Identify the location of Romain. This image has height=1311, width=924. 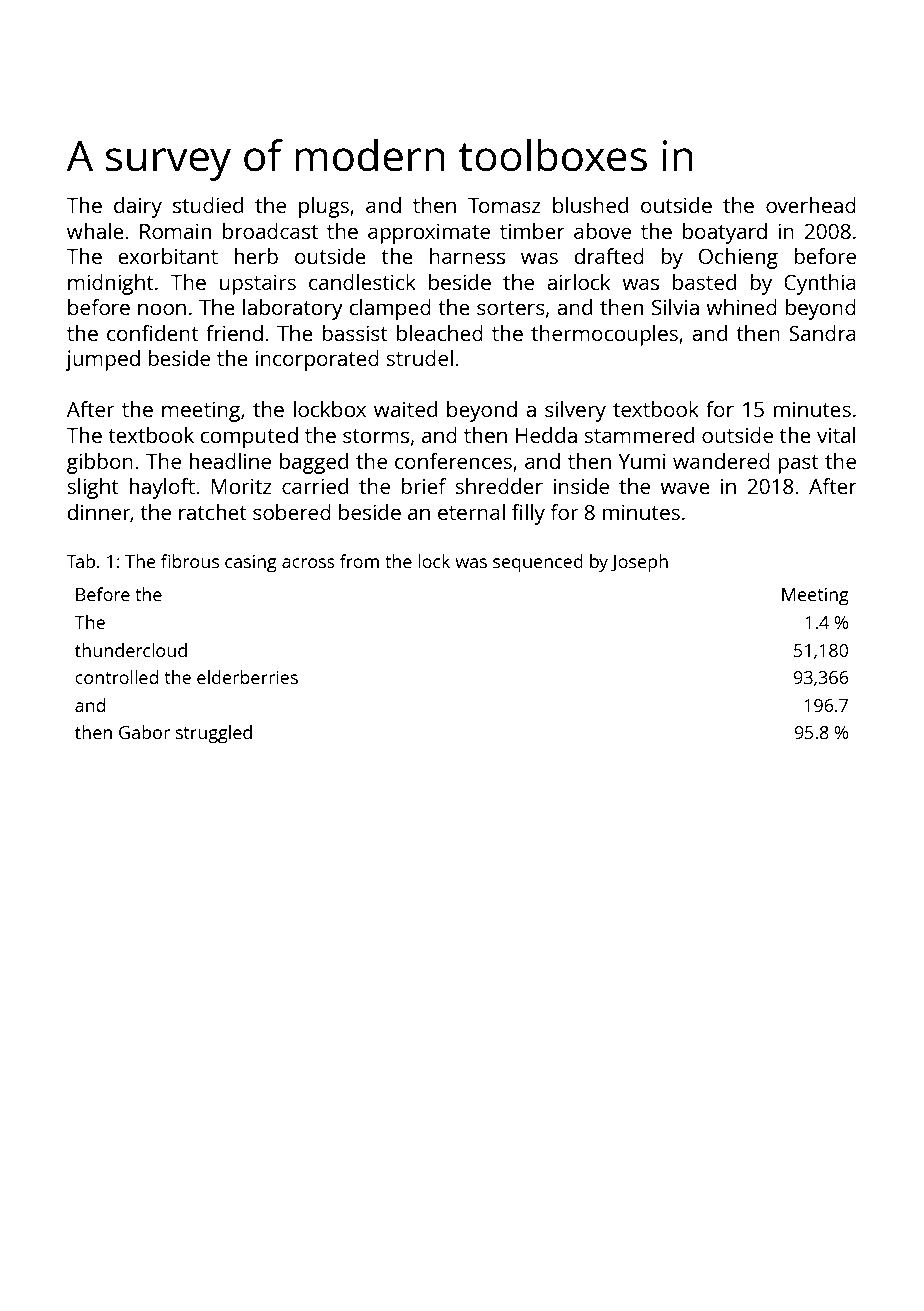
(175, 231).
